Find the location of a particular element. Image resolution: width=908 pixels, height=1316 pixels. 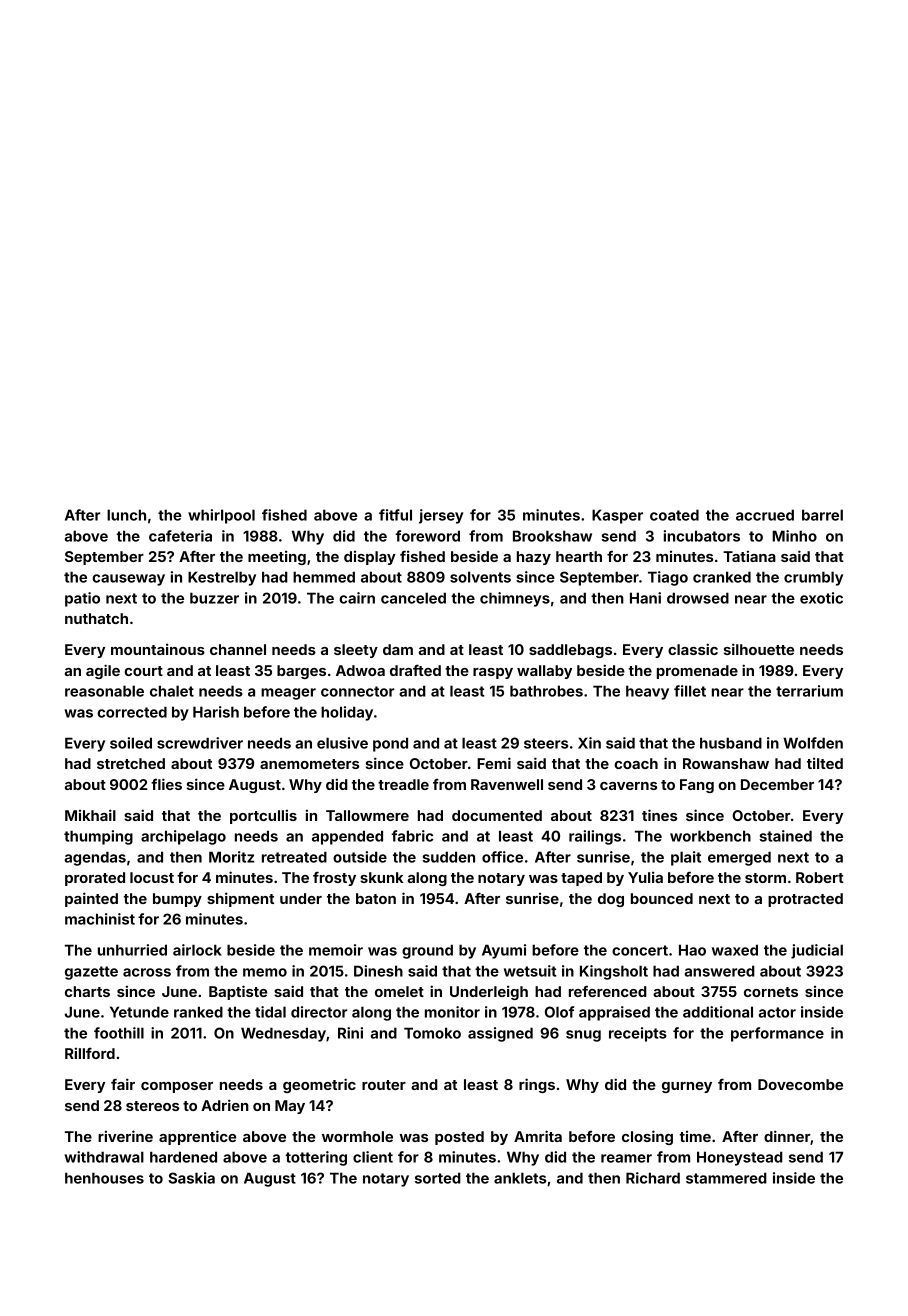

barrel is located at coordinates (822, 515).
